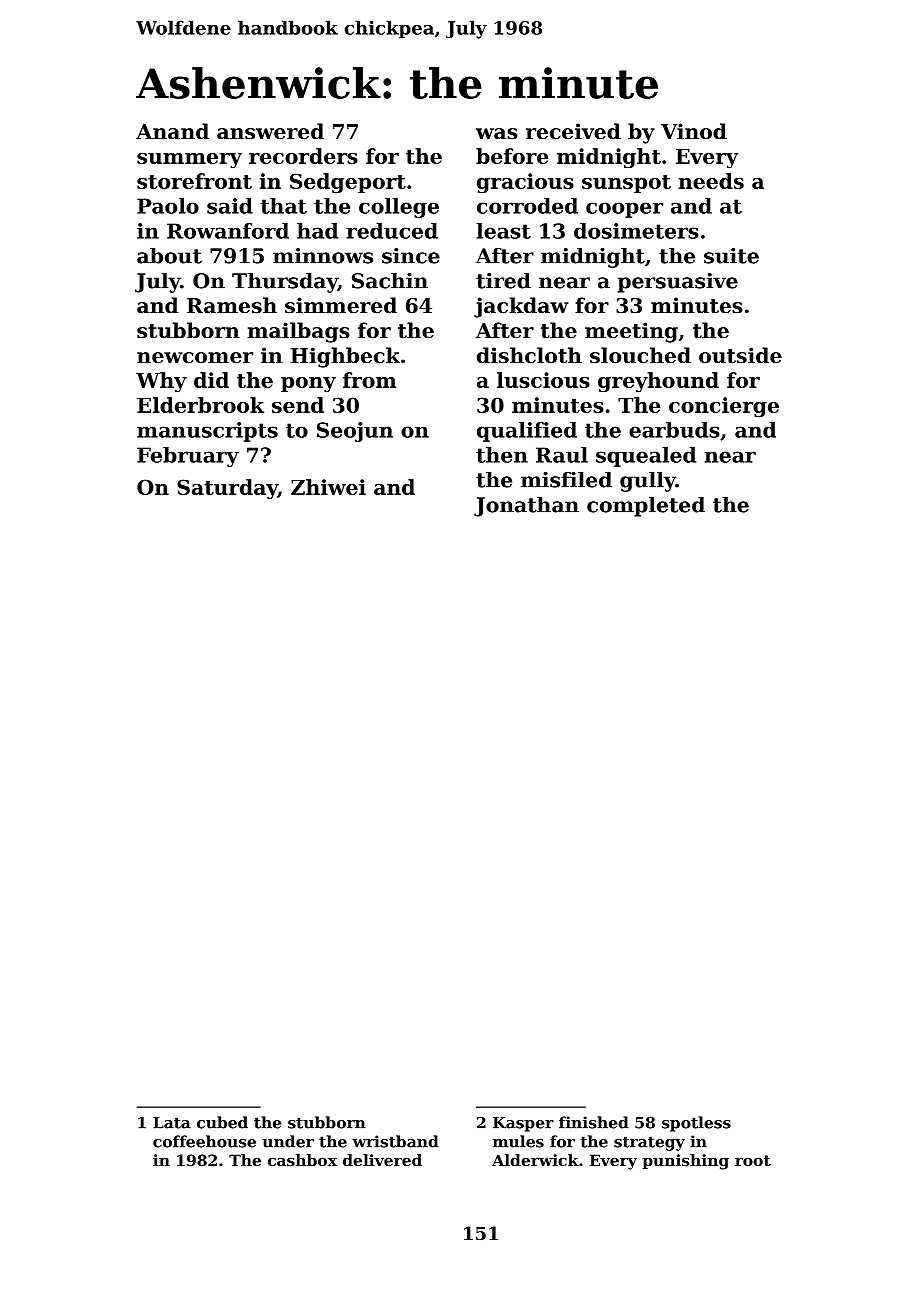 The width and height of the screenshot is (924, 1314). I want to click on Sedgeport, so click(348, 183).
